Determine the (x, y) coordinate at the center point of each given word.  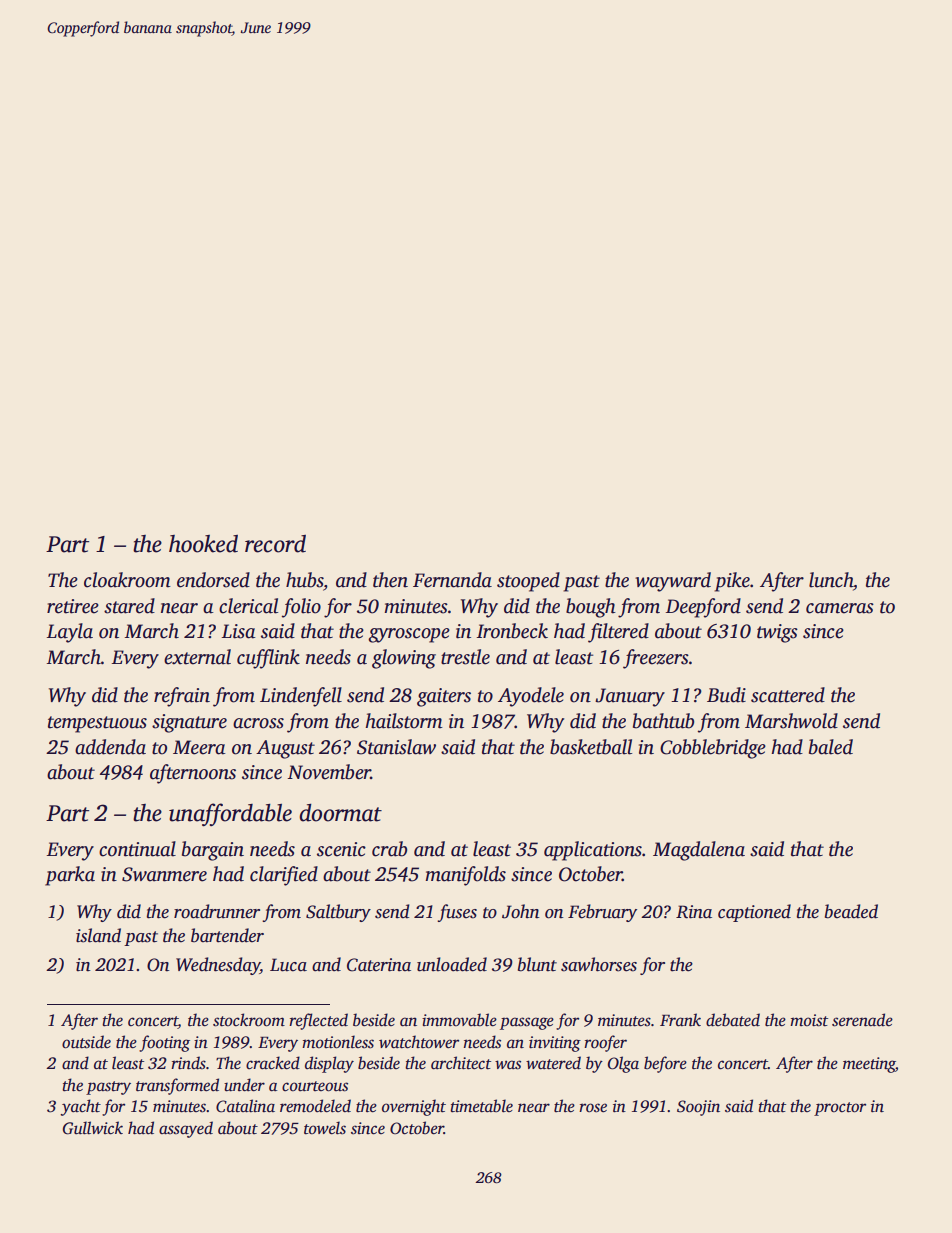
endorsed (213, 580)
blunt (537, 964)
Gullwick (93, 1128)
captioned (754, 913)
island (98, 935)
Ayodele (531, 697)
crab (389, 849)
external (197, 657)
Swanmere (164, 874)
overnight (414, 1107)
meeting (869, 1065)
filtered (618, 633)
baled (831, 747)
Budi (726, 695)
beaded (851, 911)
